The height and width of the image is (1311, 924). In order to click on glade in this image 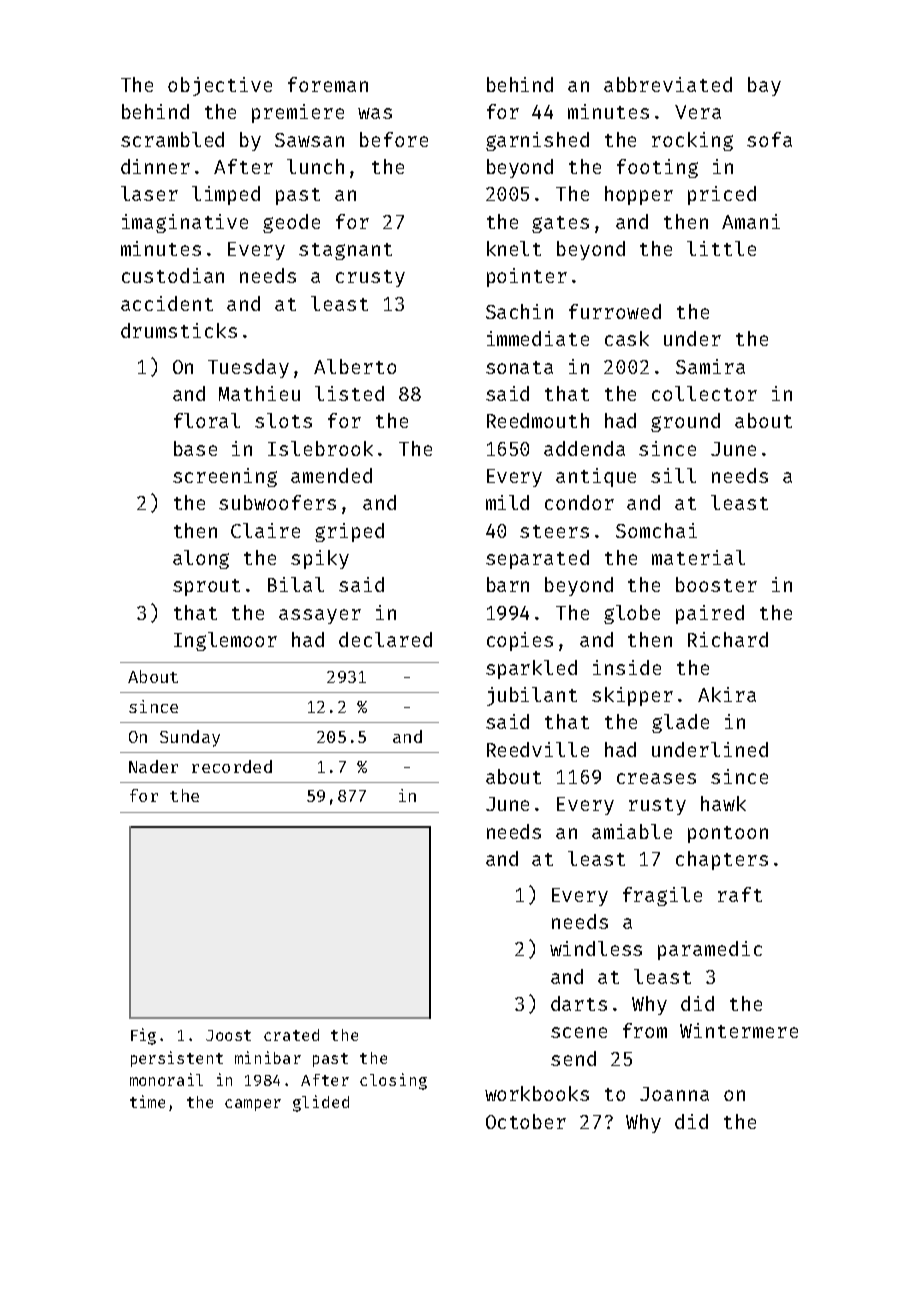, I will do `click(680, 723)`.
